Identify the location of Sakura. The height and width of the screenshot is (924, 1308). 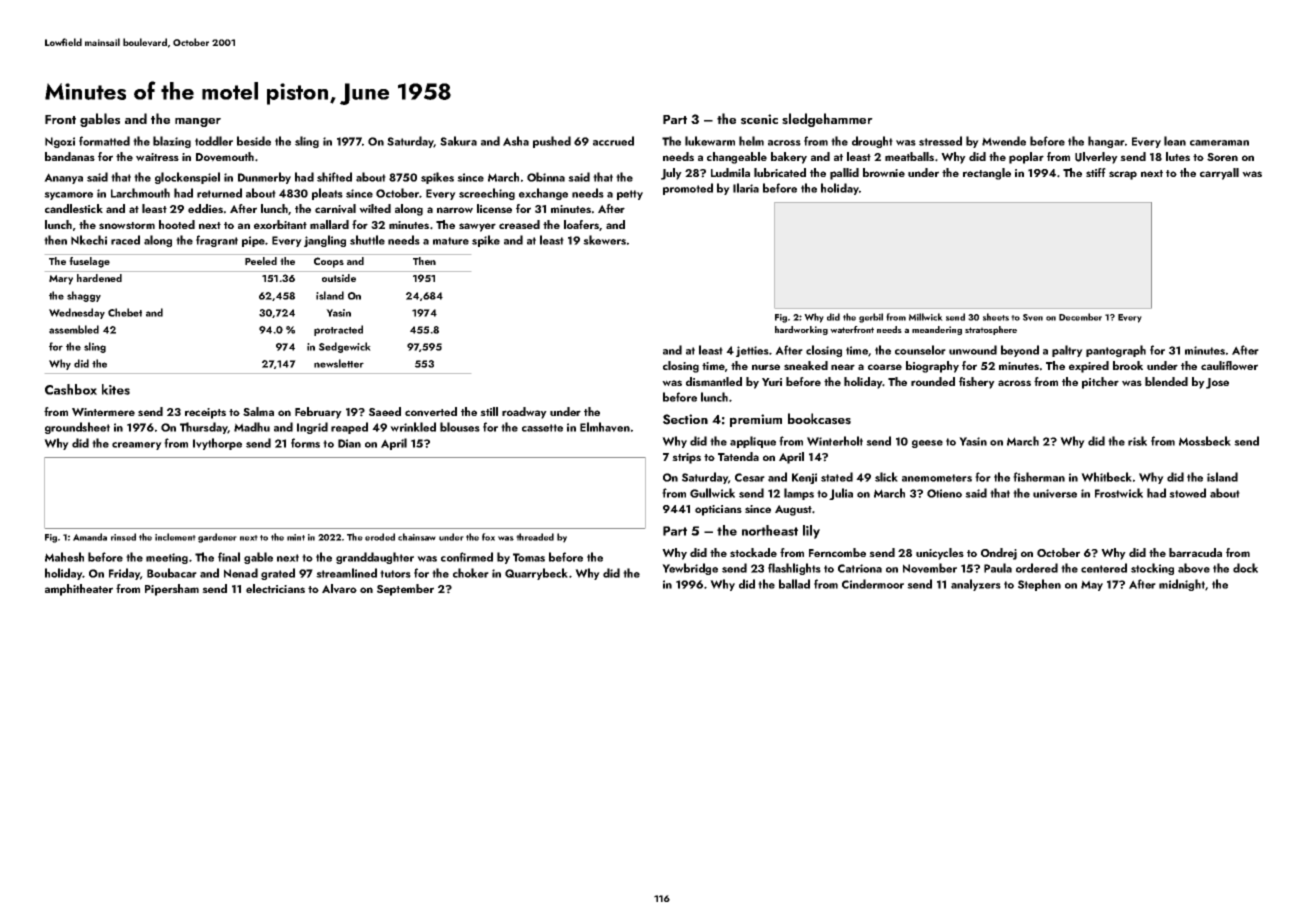
(458, 141).
